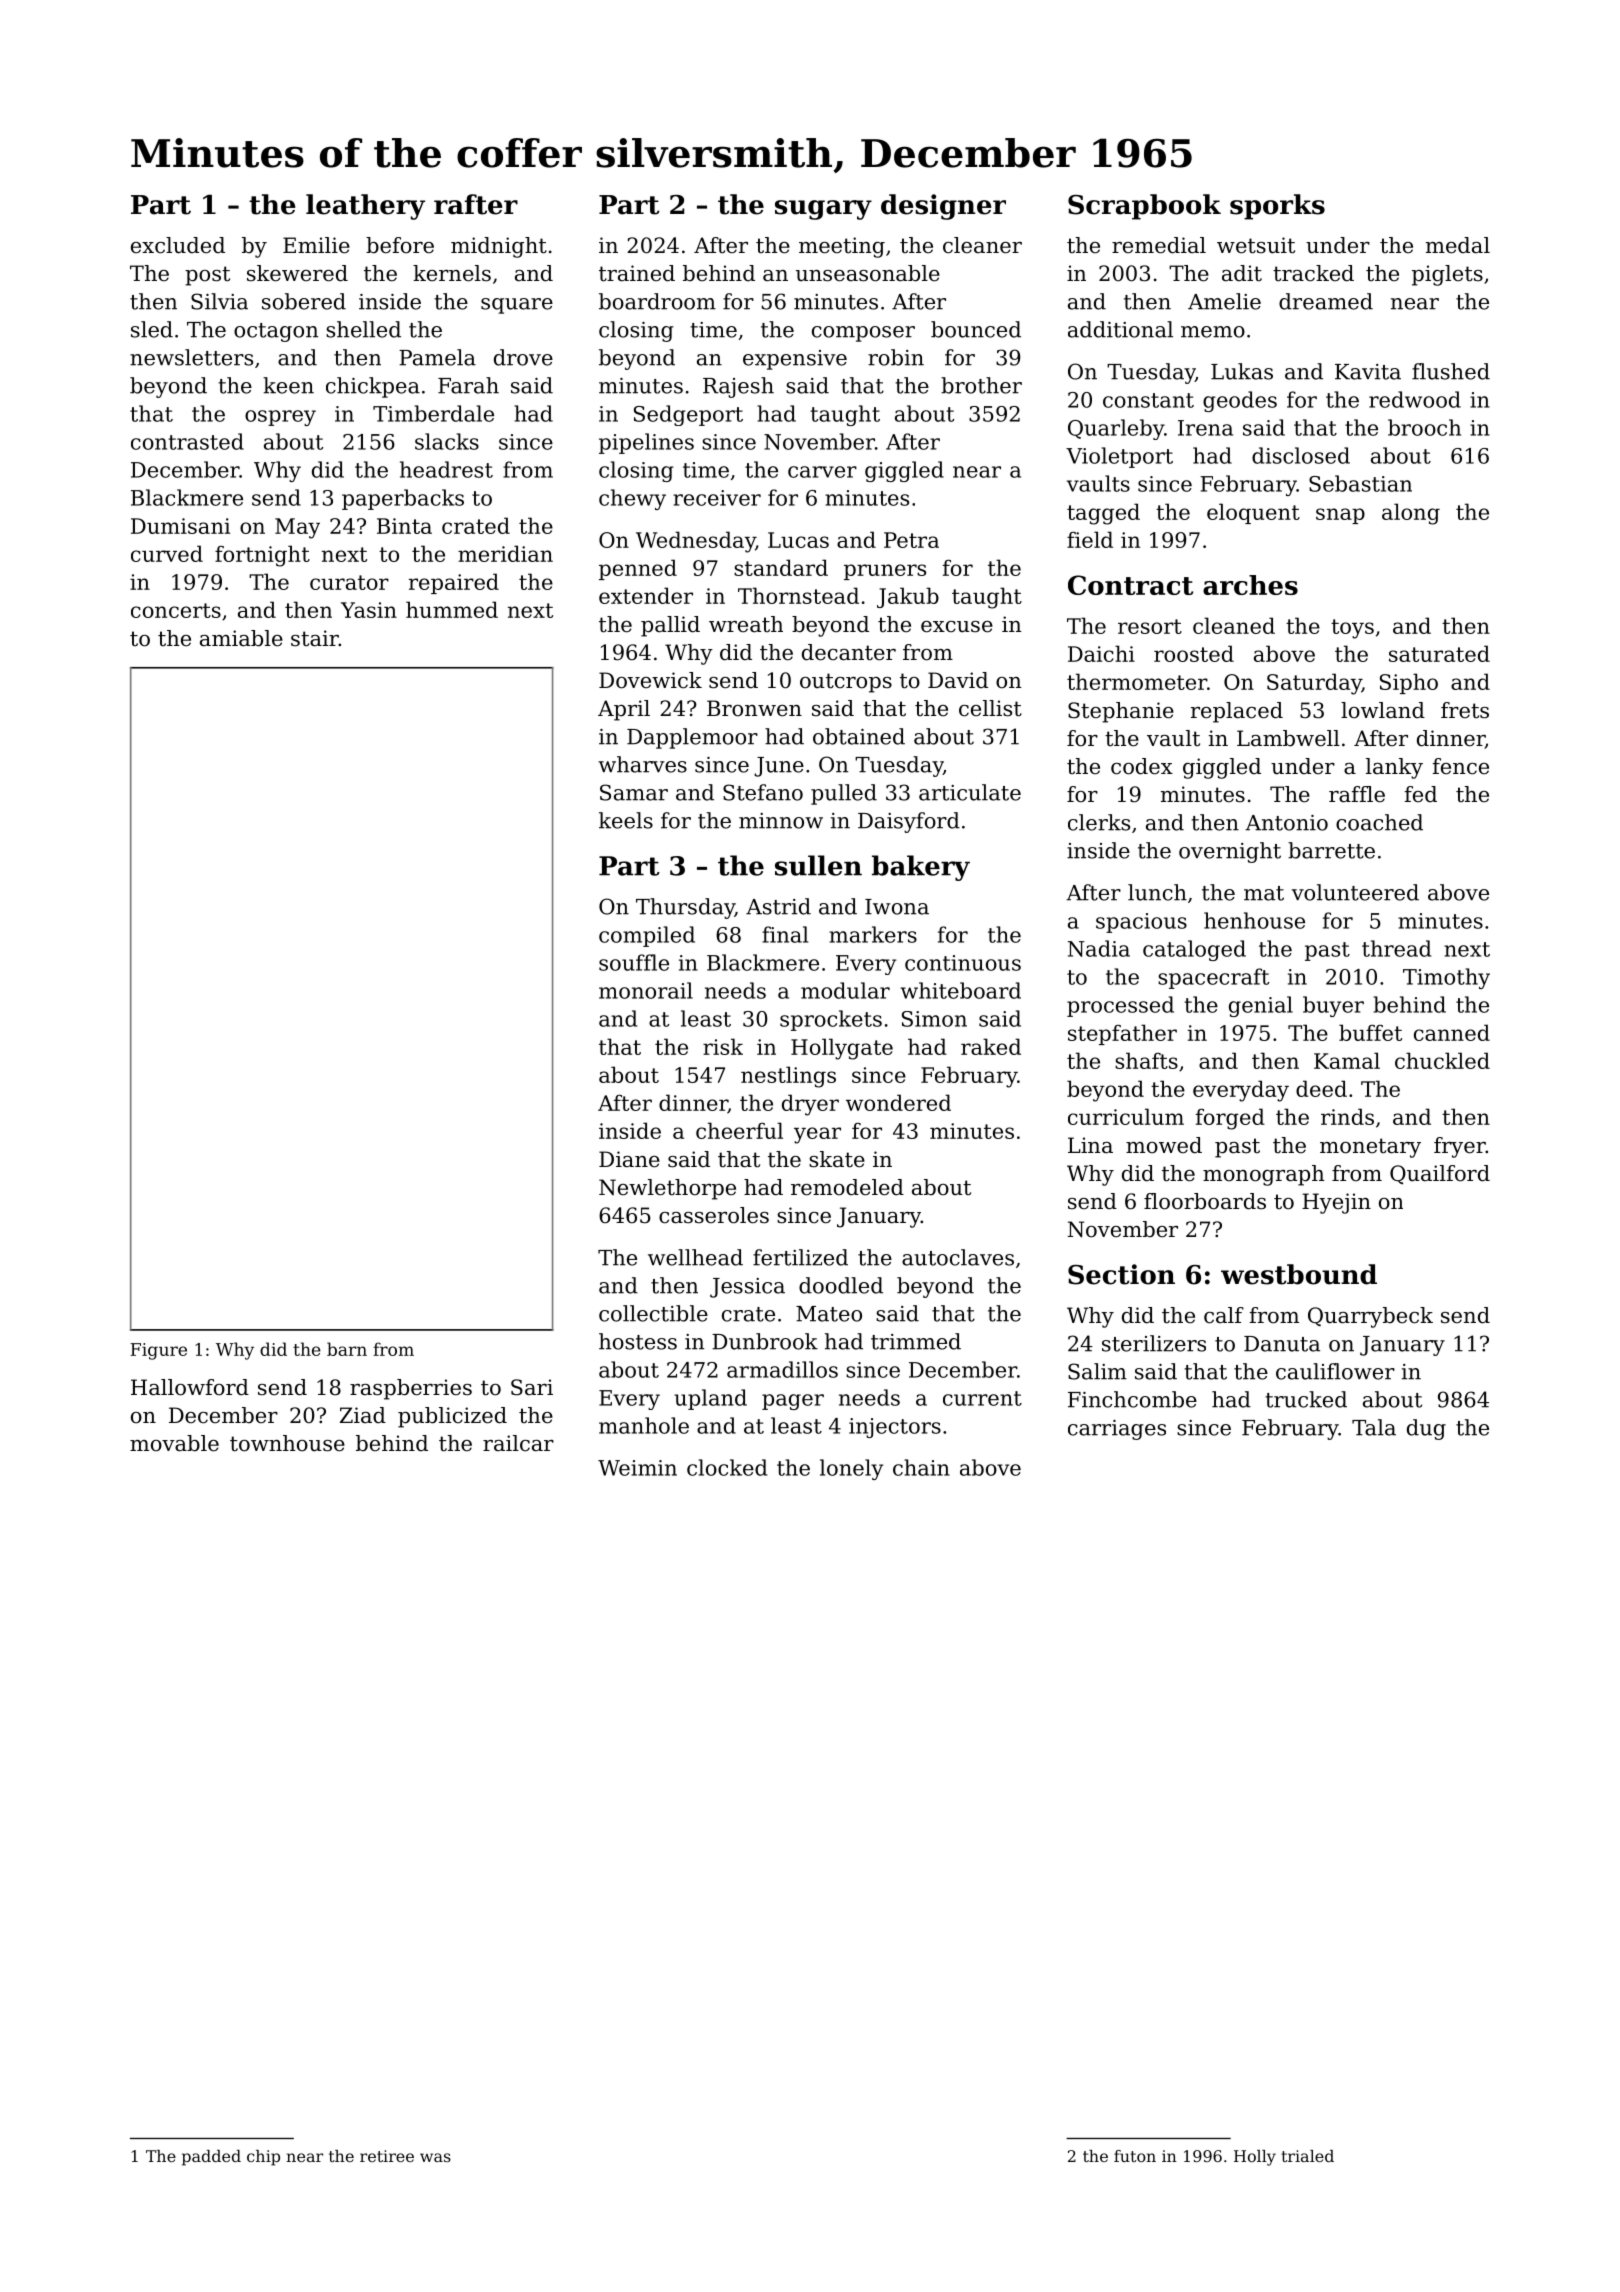 The image size is (1620, 2292). Describe the element at coordinates (1307, 2156) in the image. I see `trialed` at that location.
